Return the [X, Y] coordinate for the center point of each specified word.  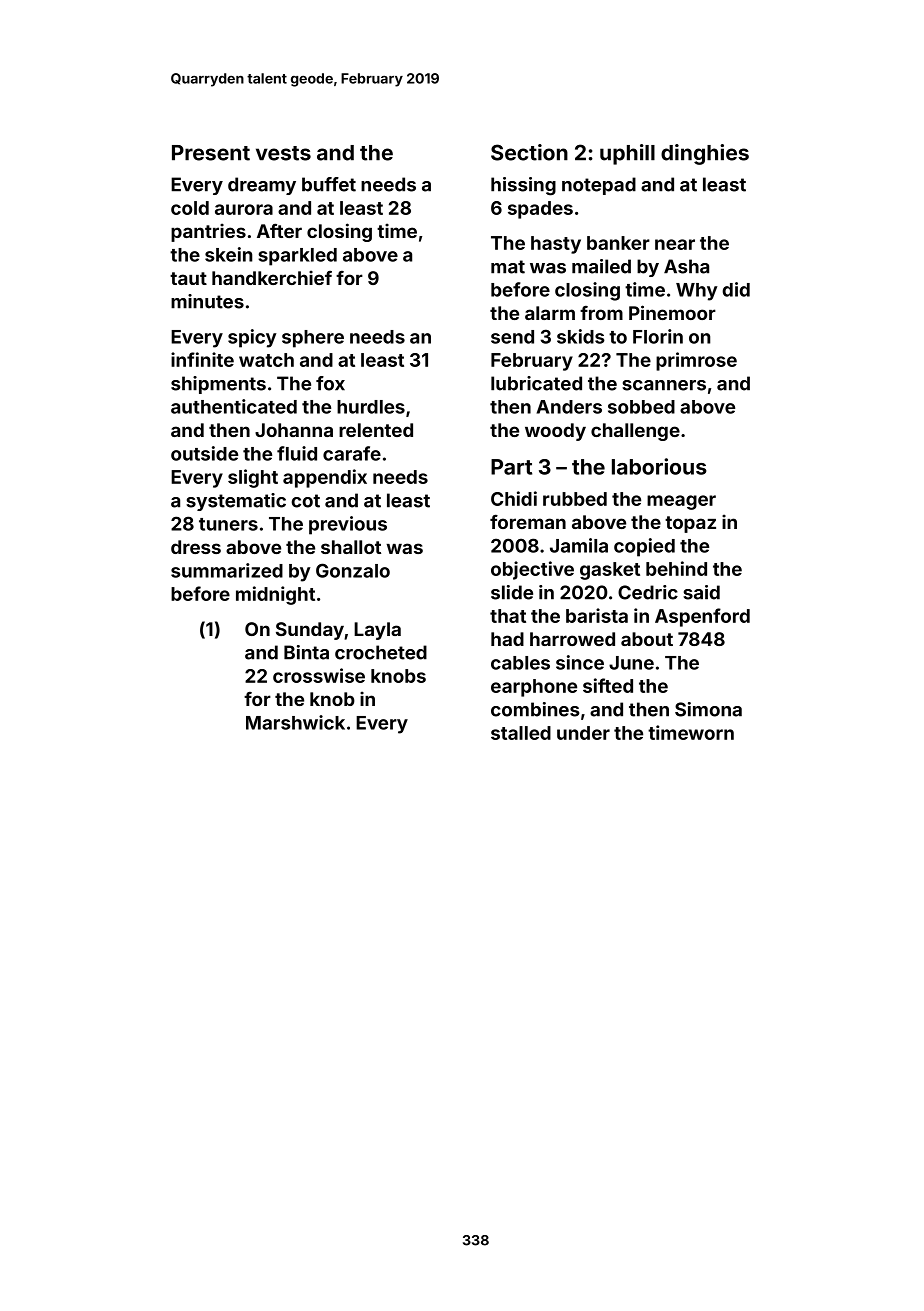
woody [555, 432]
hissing [523, 186]
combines [535, 709]
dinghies [705, 154]
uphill [627, 154]
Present [211, 153]
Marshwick [295, 722]
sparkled [297, 257]
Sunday [310, 631]
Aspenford [702, 617]
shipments [218, 385]
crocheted [381, 652]
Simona [708, 709]
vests [283, 153]
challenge [635, 432]
